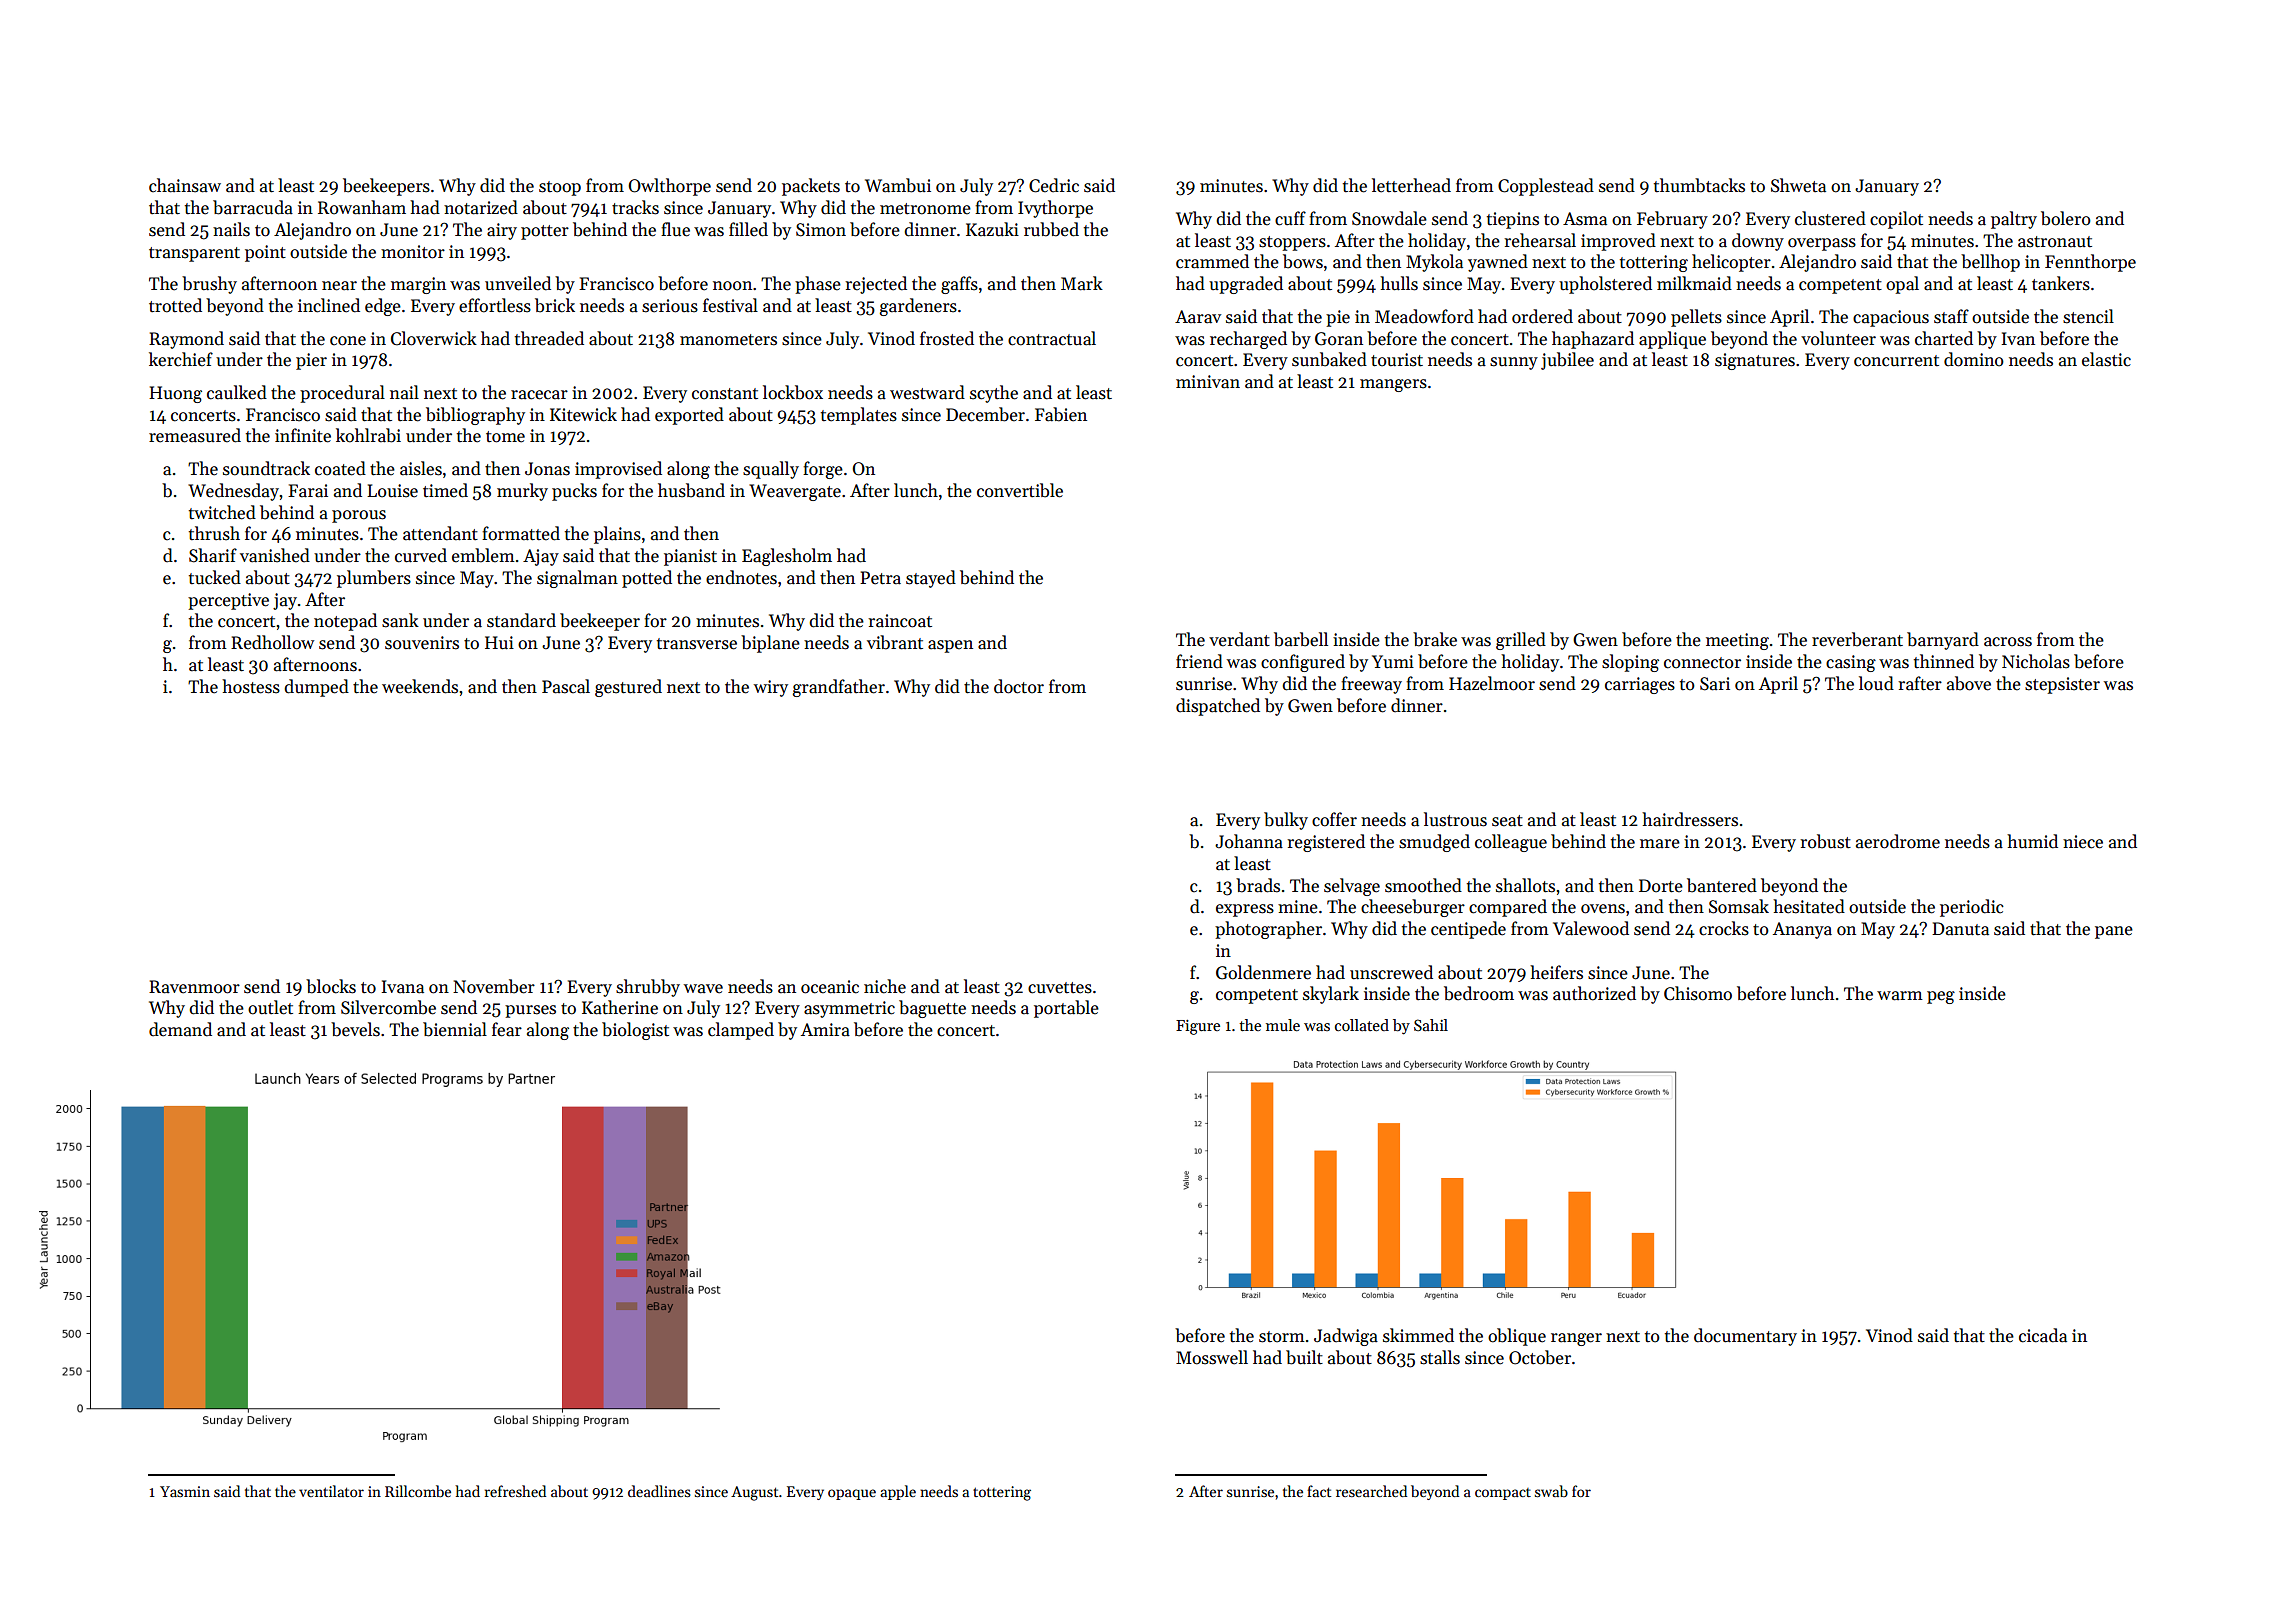  I want to click on jubilee, so click(1567, 361).
